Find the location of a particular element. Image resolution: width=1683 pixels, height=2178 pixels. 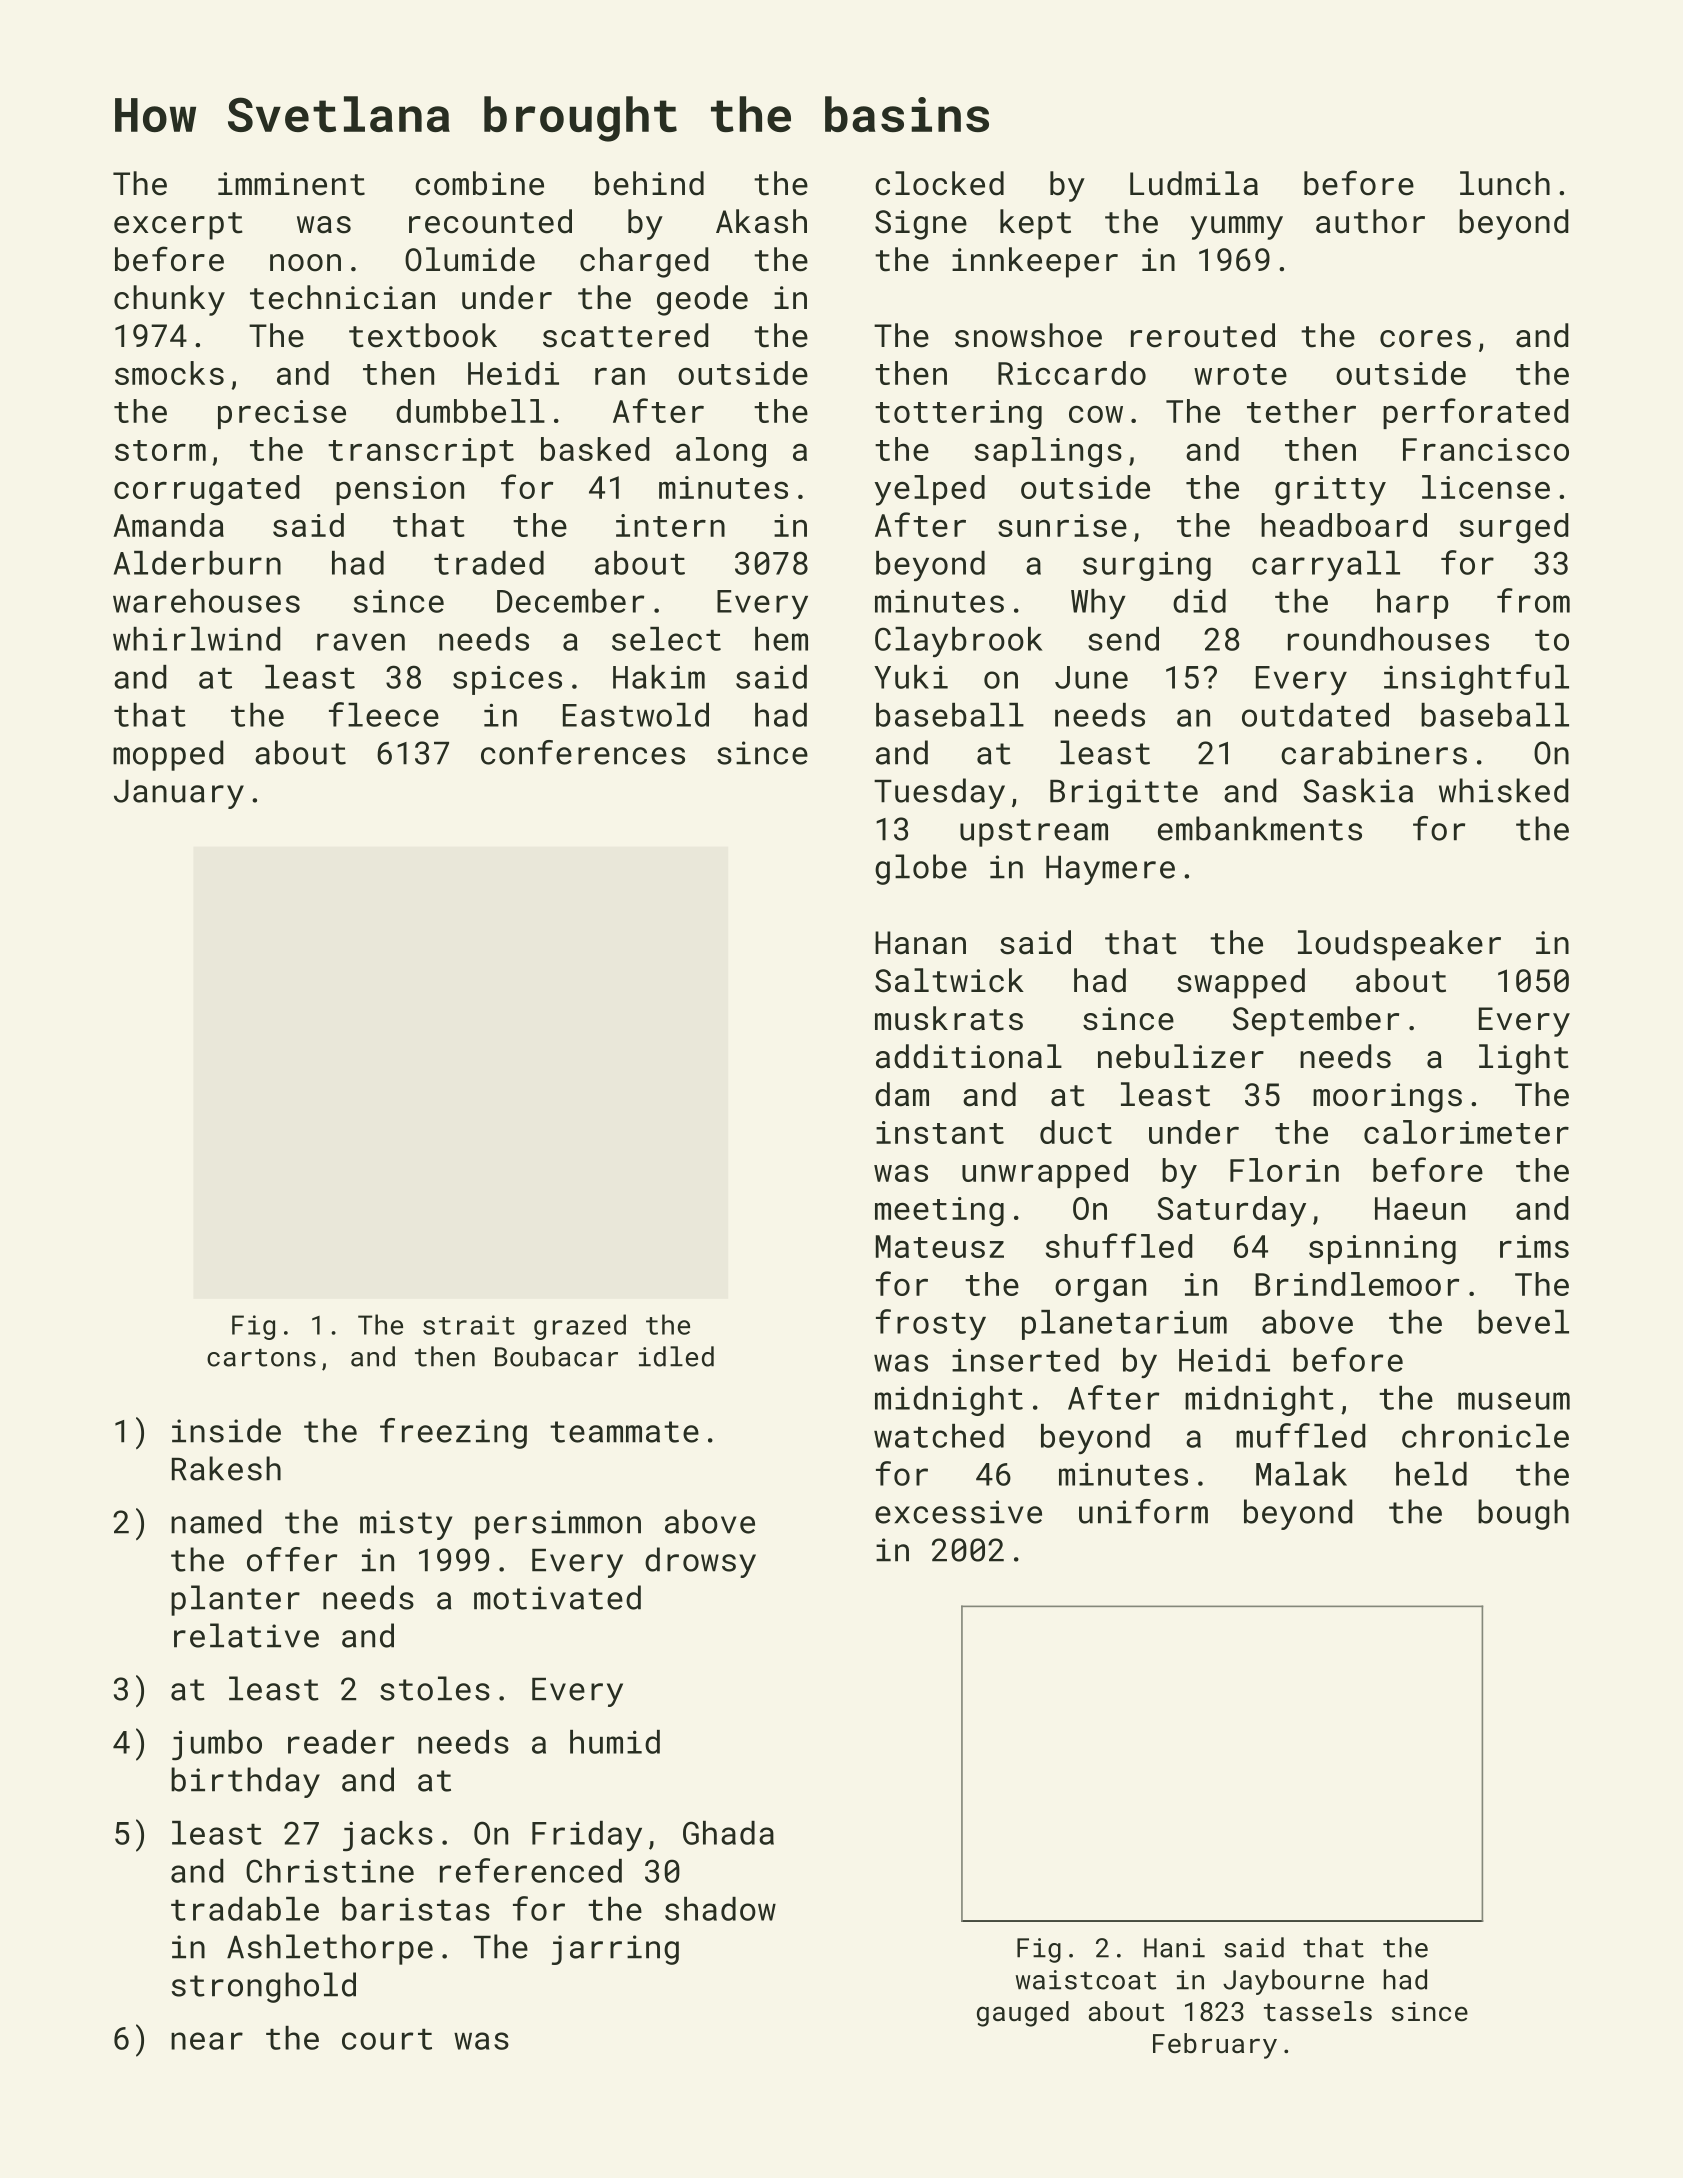

smocks is located at coordinates (169, 373).
